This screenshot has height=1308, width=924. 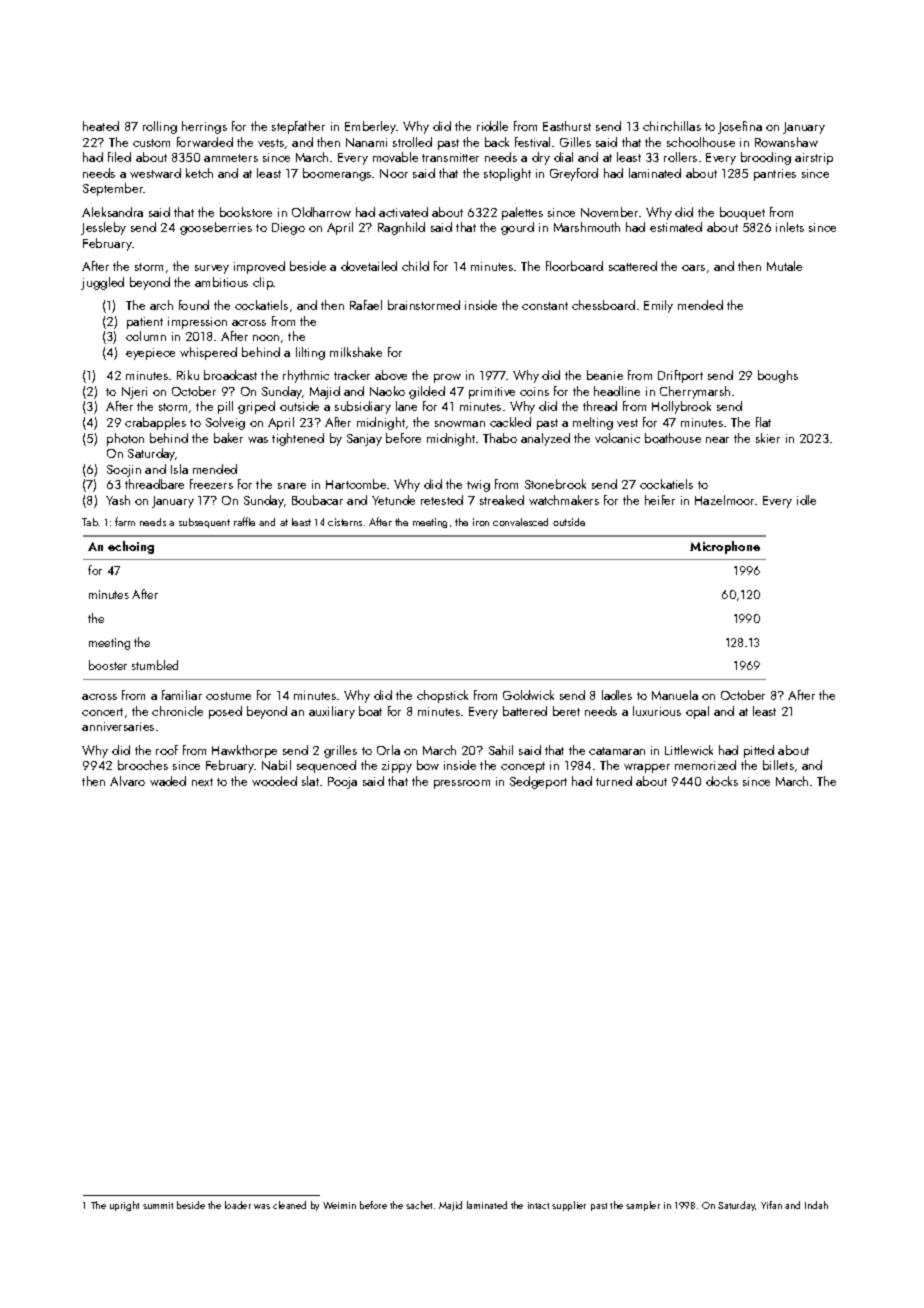 I want to click on Sedgeport, so click(x=538, y=782).
